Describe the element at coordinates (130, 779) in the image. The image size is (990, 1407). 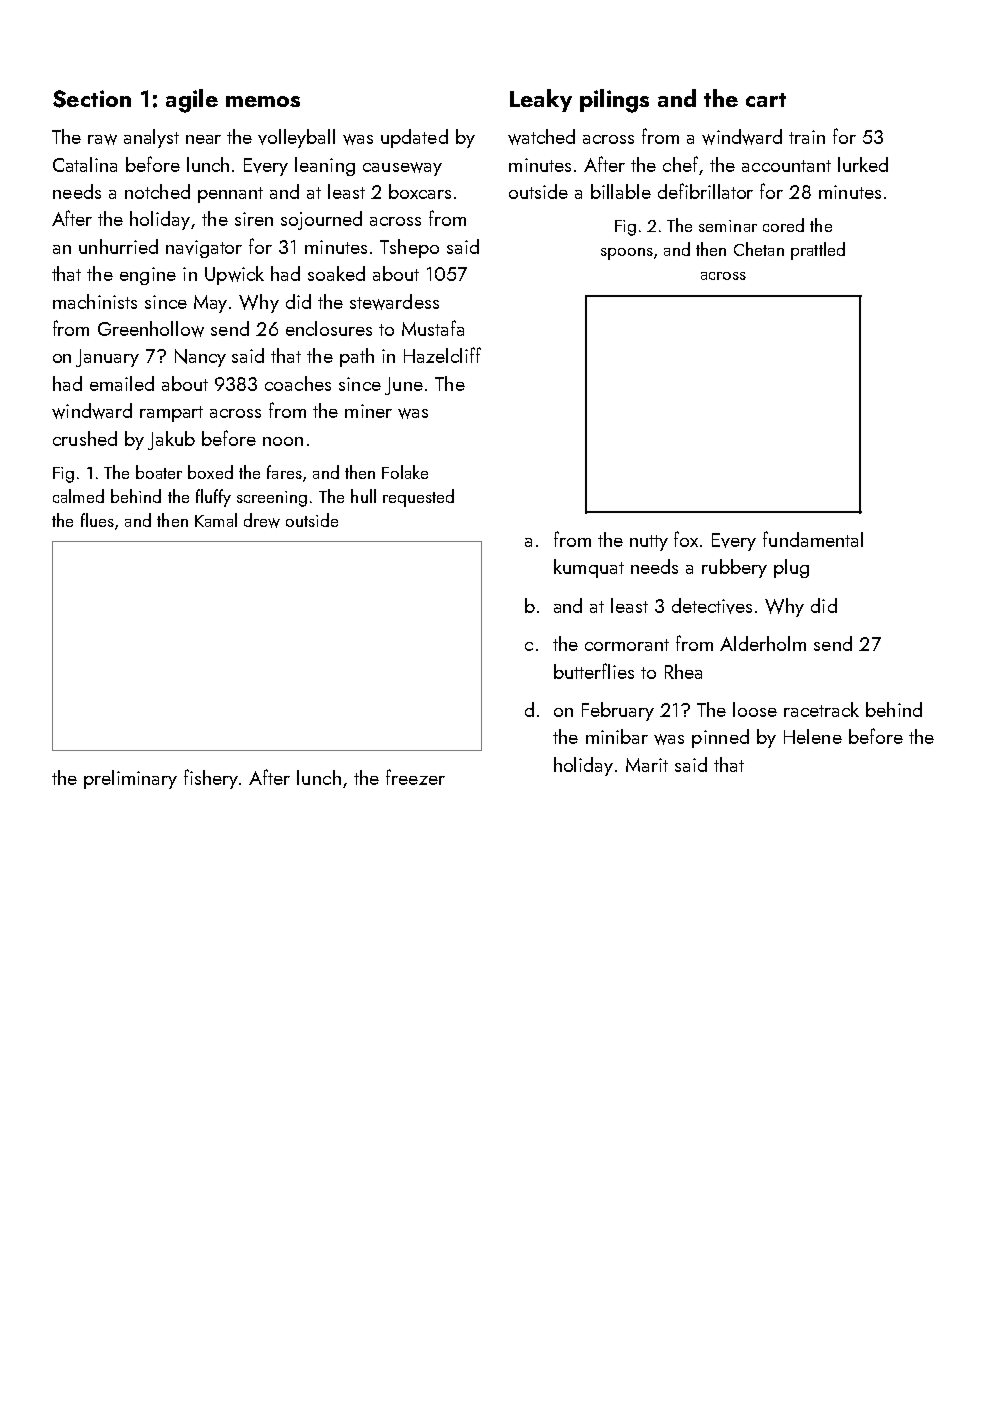
I see `preliminary` at that location.
